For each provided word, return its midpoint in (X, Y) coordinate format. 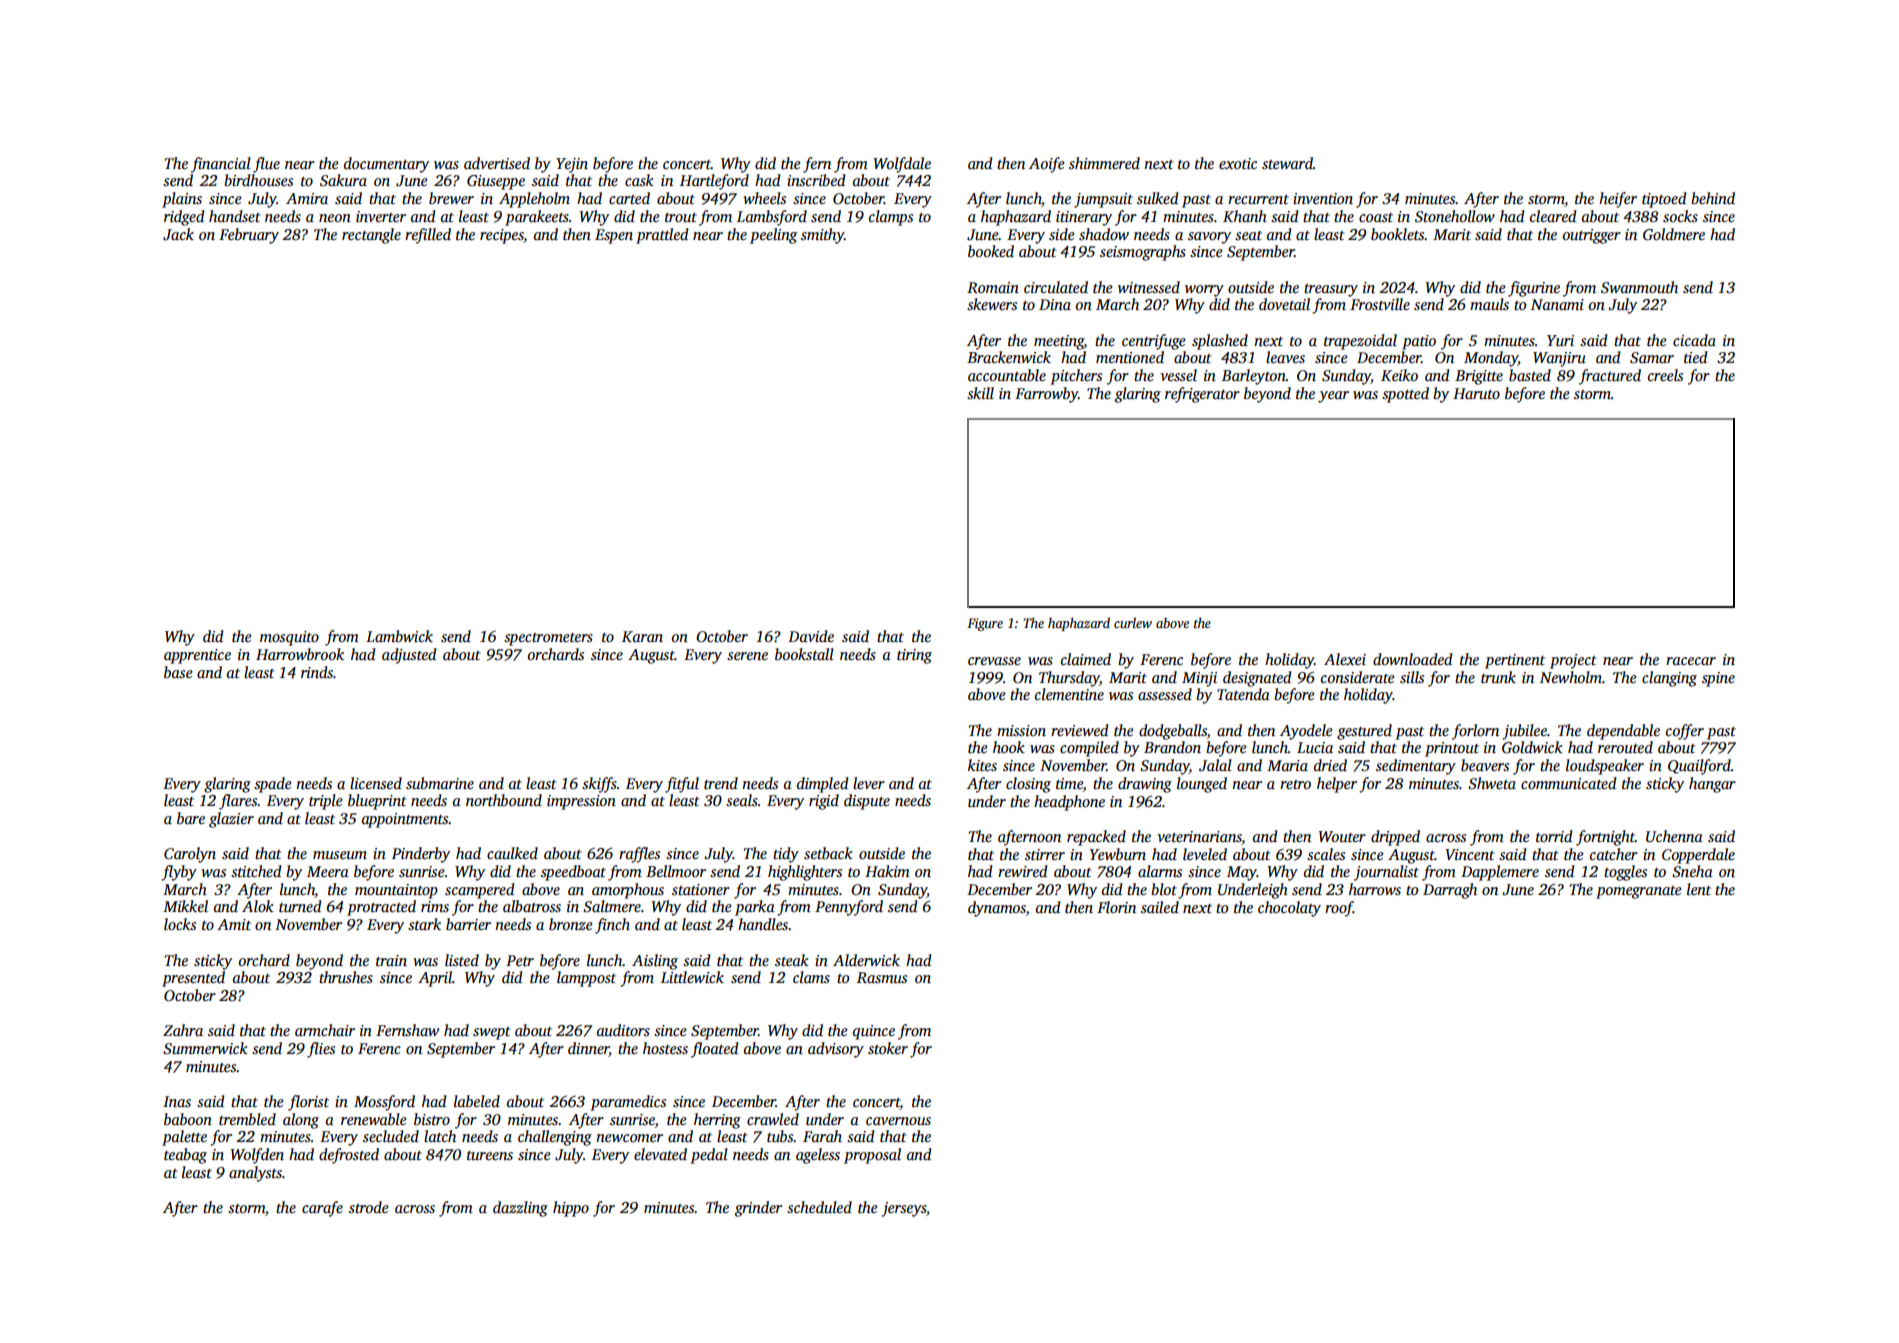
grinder (758, 1209)
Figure (985, 624)
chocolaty (1289, 909)
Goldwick (1532, 747)
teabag (185, 1156)
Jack (178, 234)
